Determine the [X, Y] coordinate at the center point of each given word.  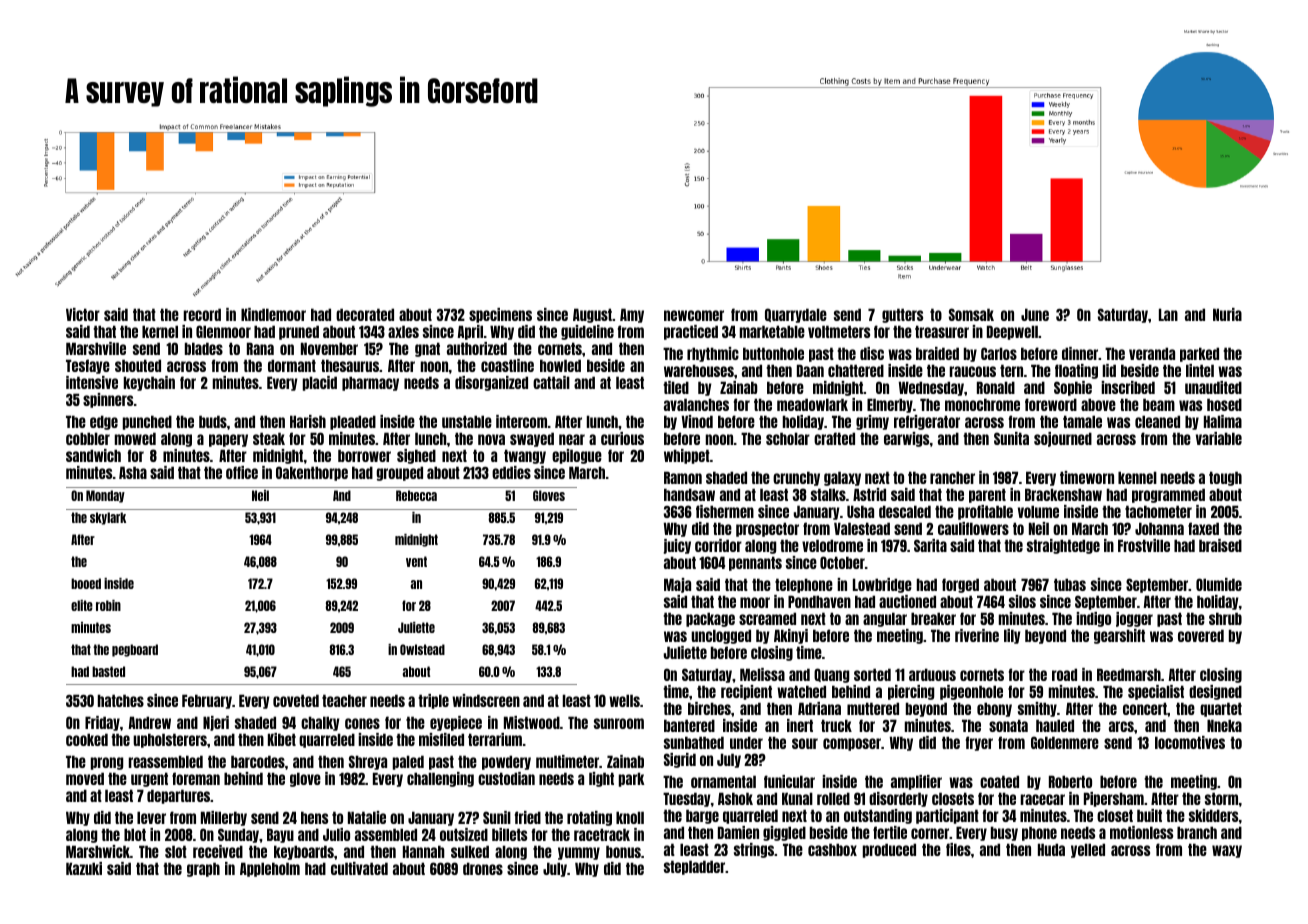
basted [108, 671]
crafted [834, 438]
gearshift [1119, 636]
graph [203, 869]
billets [509, 834]
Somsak [971, 314]
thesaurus [350, 365]
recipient [746, 692]
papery [228, 440]
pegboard [135, 650]
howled [560, 365]
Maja [677, 585]
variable [1219, 438]
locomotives [1190, 742]
